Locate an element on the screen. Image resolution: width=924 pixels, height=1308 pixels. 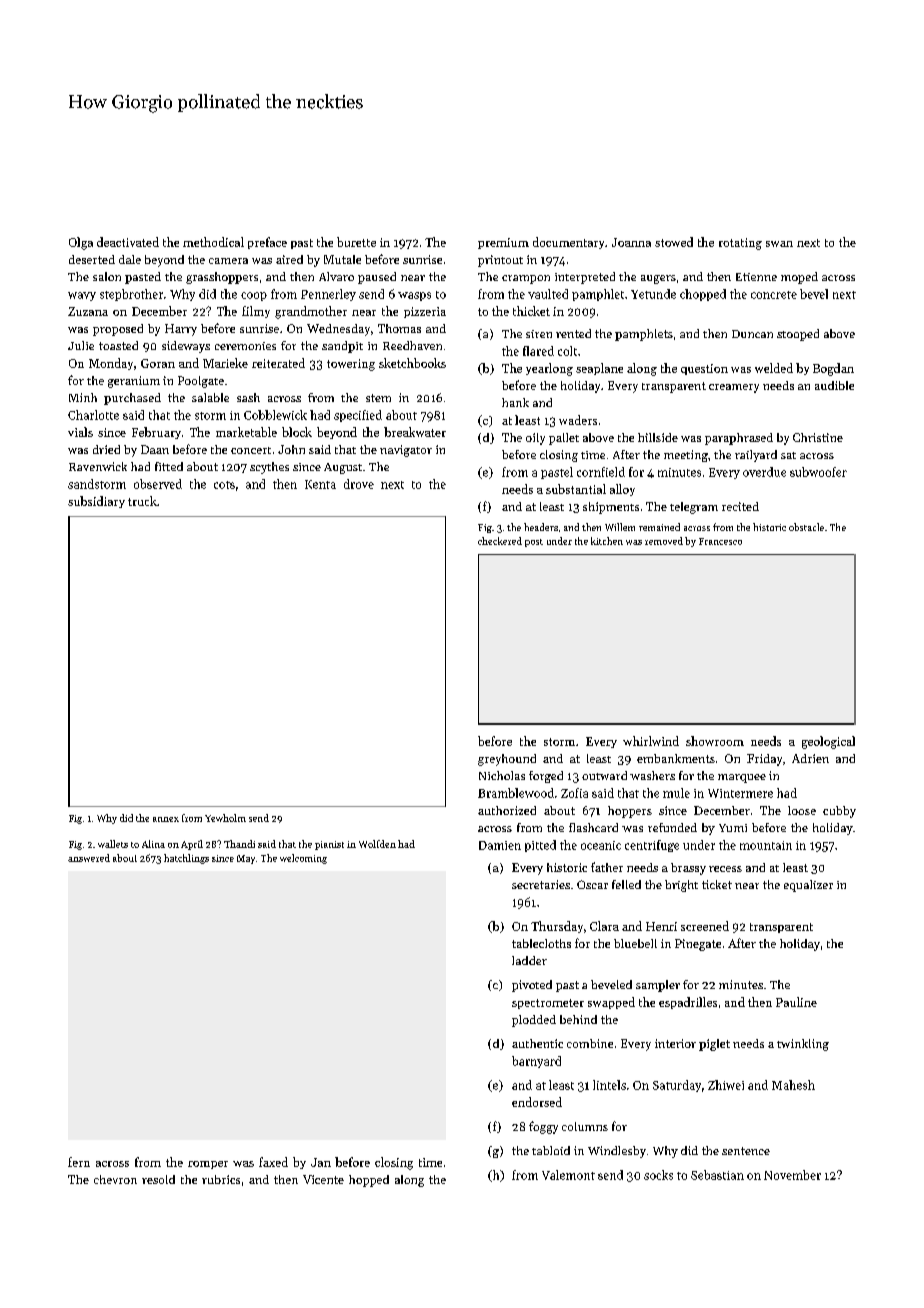
chevron is located at coordinates (115, 1179).
